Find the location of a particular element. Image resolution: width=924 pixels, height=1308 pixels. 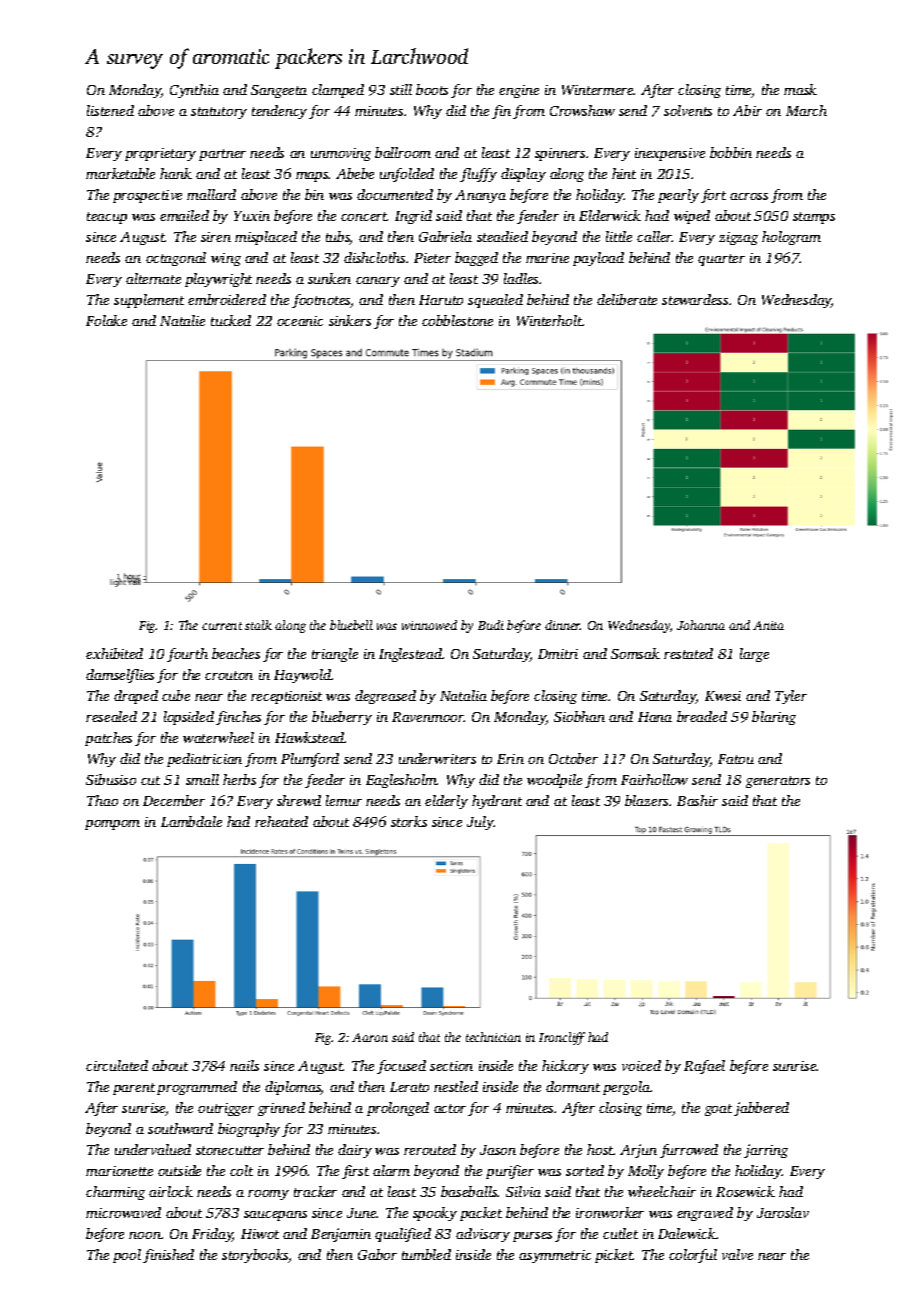

marketable is located at coordinates (120, 173).
